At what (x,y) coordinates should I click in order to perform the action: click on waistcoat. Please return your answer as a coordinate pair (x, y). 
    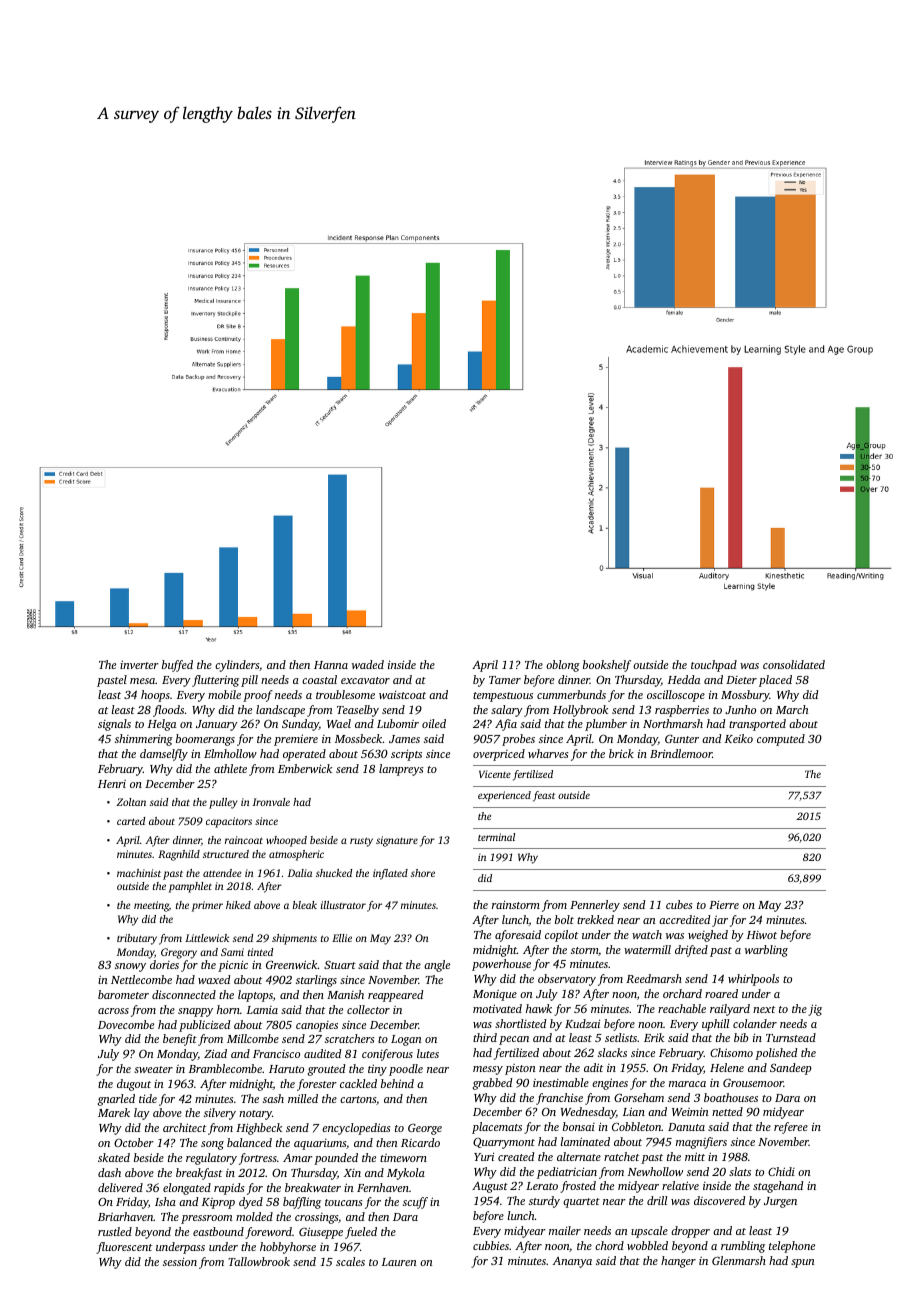
    Looking at the image, I should click on (402, 694).
